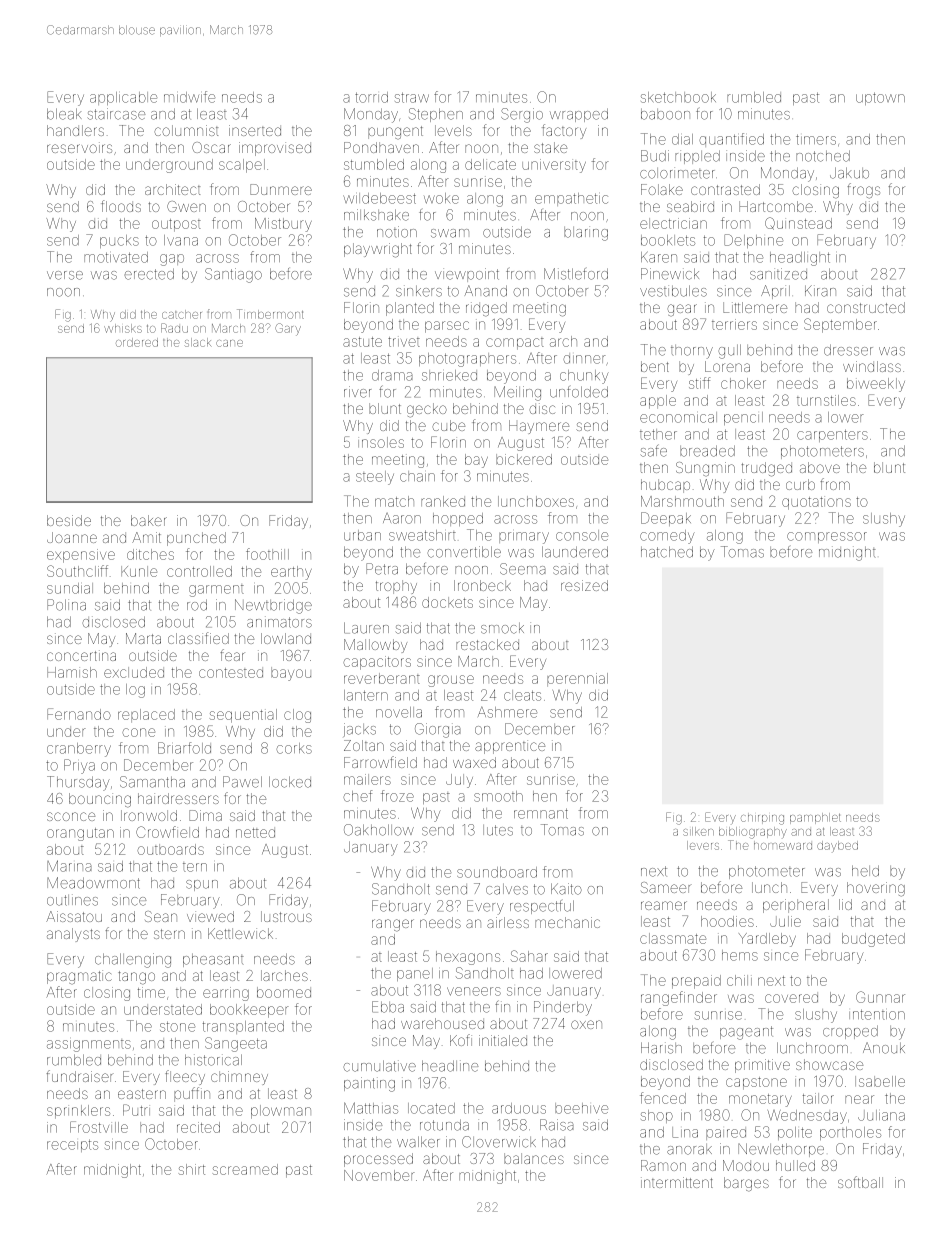 This document has width=952, height=1233. Describe the element at coordinates (860, 1182) in the document. I see `softball` at that location.
